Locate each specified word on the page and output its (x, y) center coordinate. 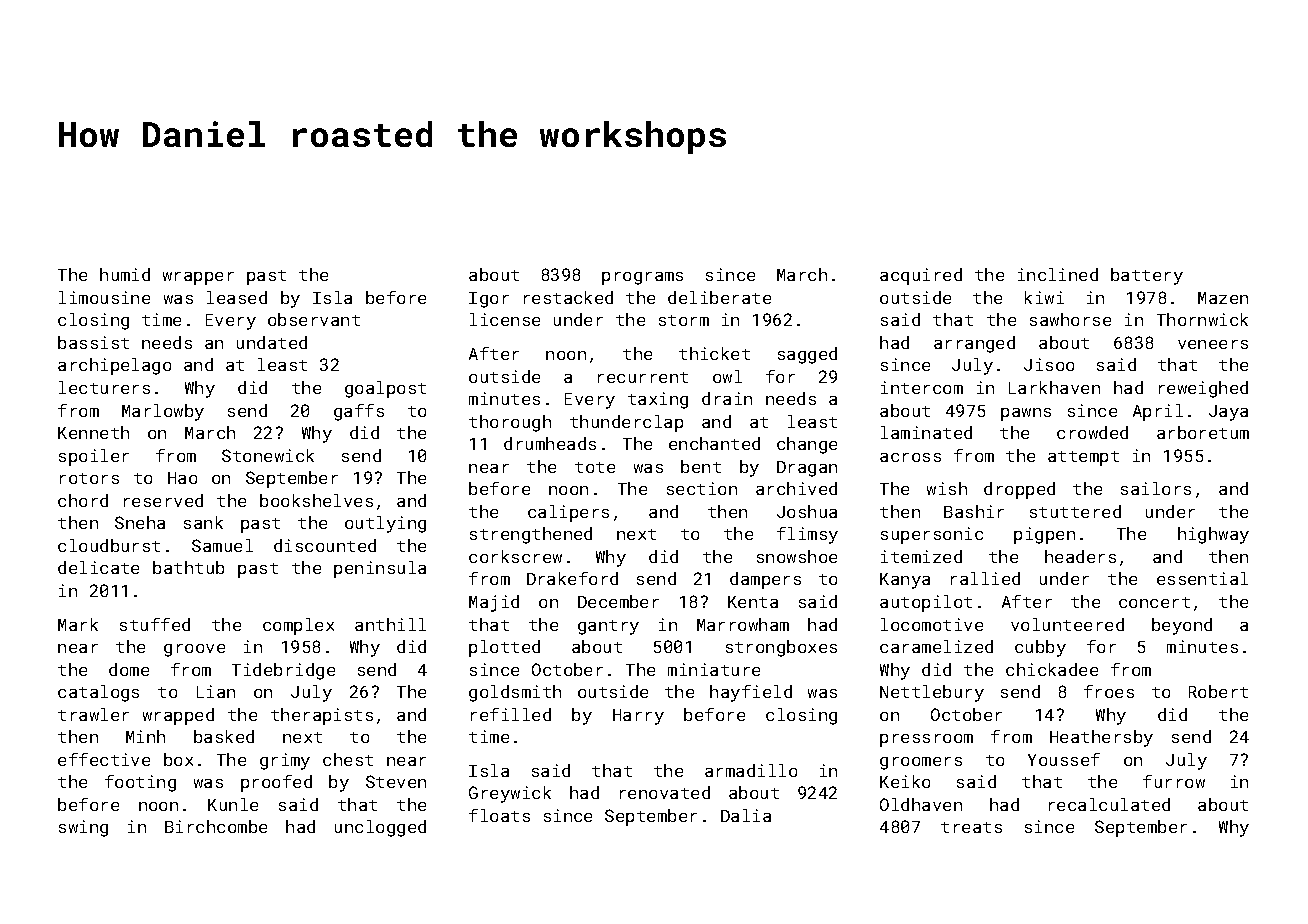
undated (272, 342)
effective (104, 759)
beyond (1182, 626)
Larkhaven (1054, 387)
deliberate (719, 297)
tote (595, 467)
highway (1213, 535)
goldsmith (515, 693)
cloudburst (109, 545)
